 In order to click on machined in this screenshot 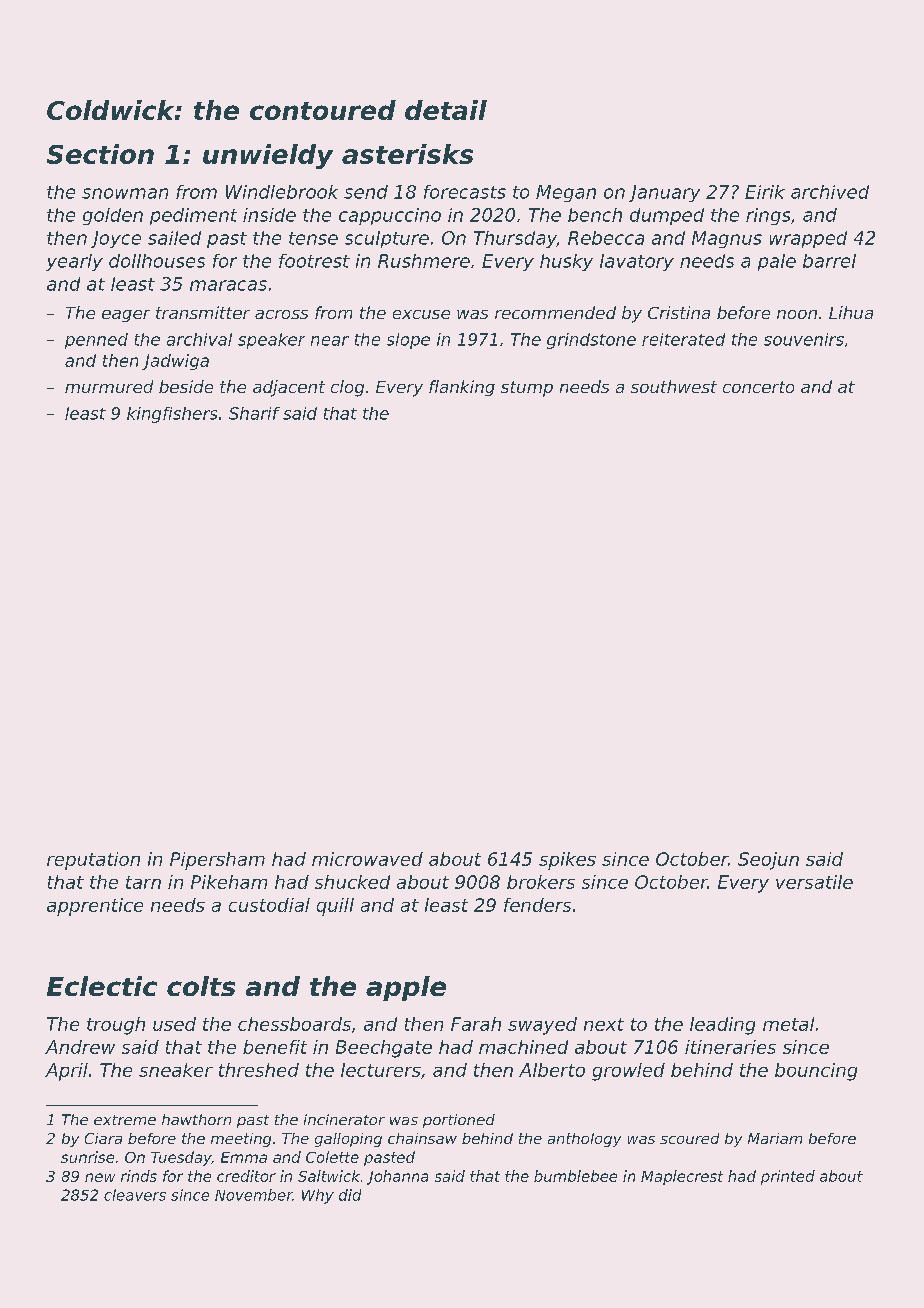, I will do `click(523, 1047)`.
